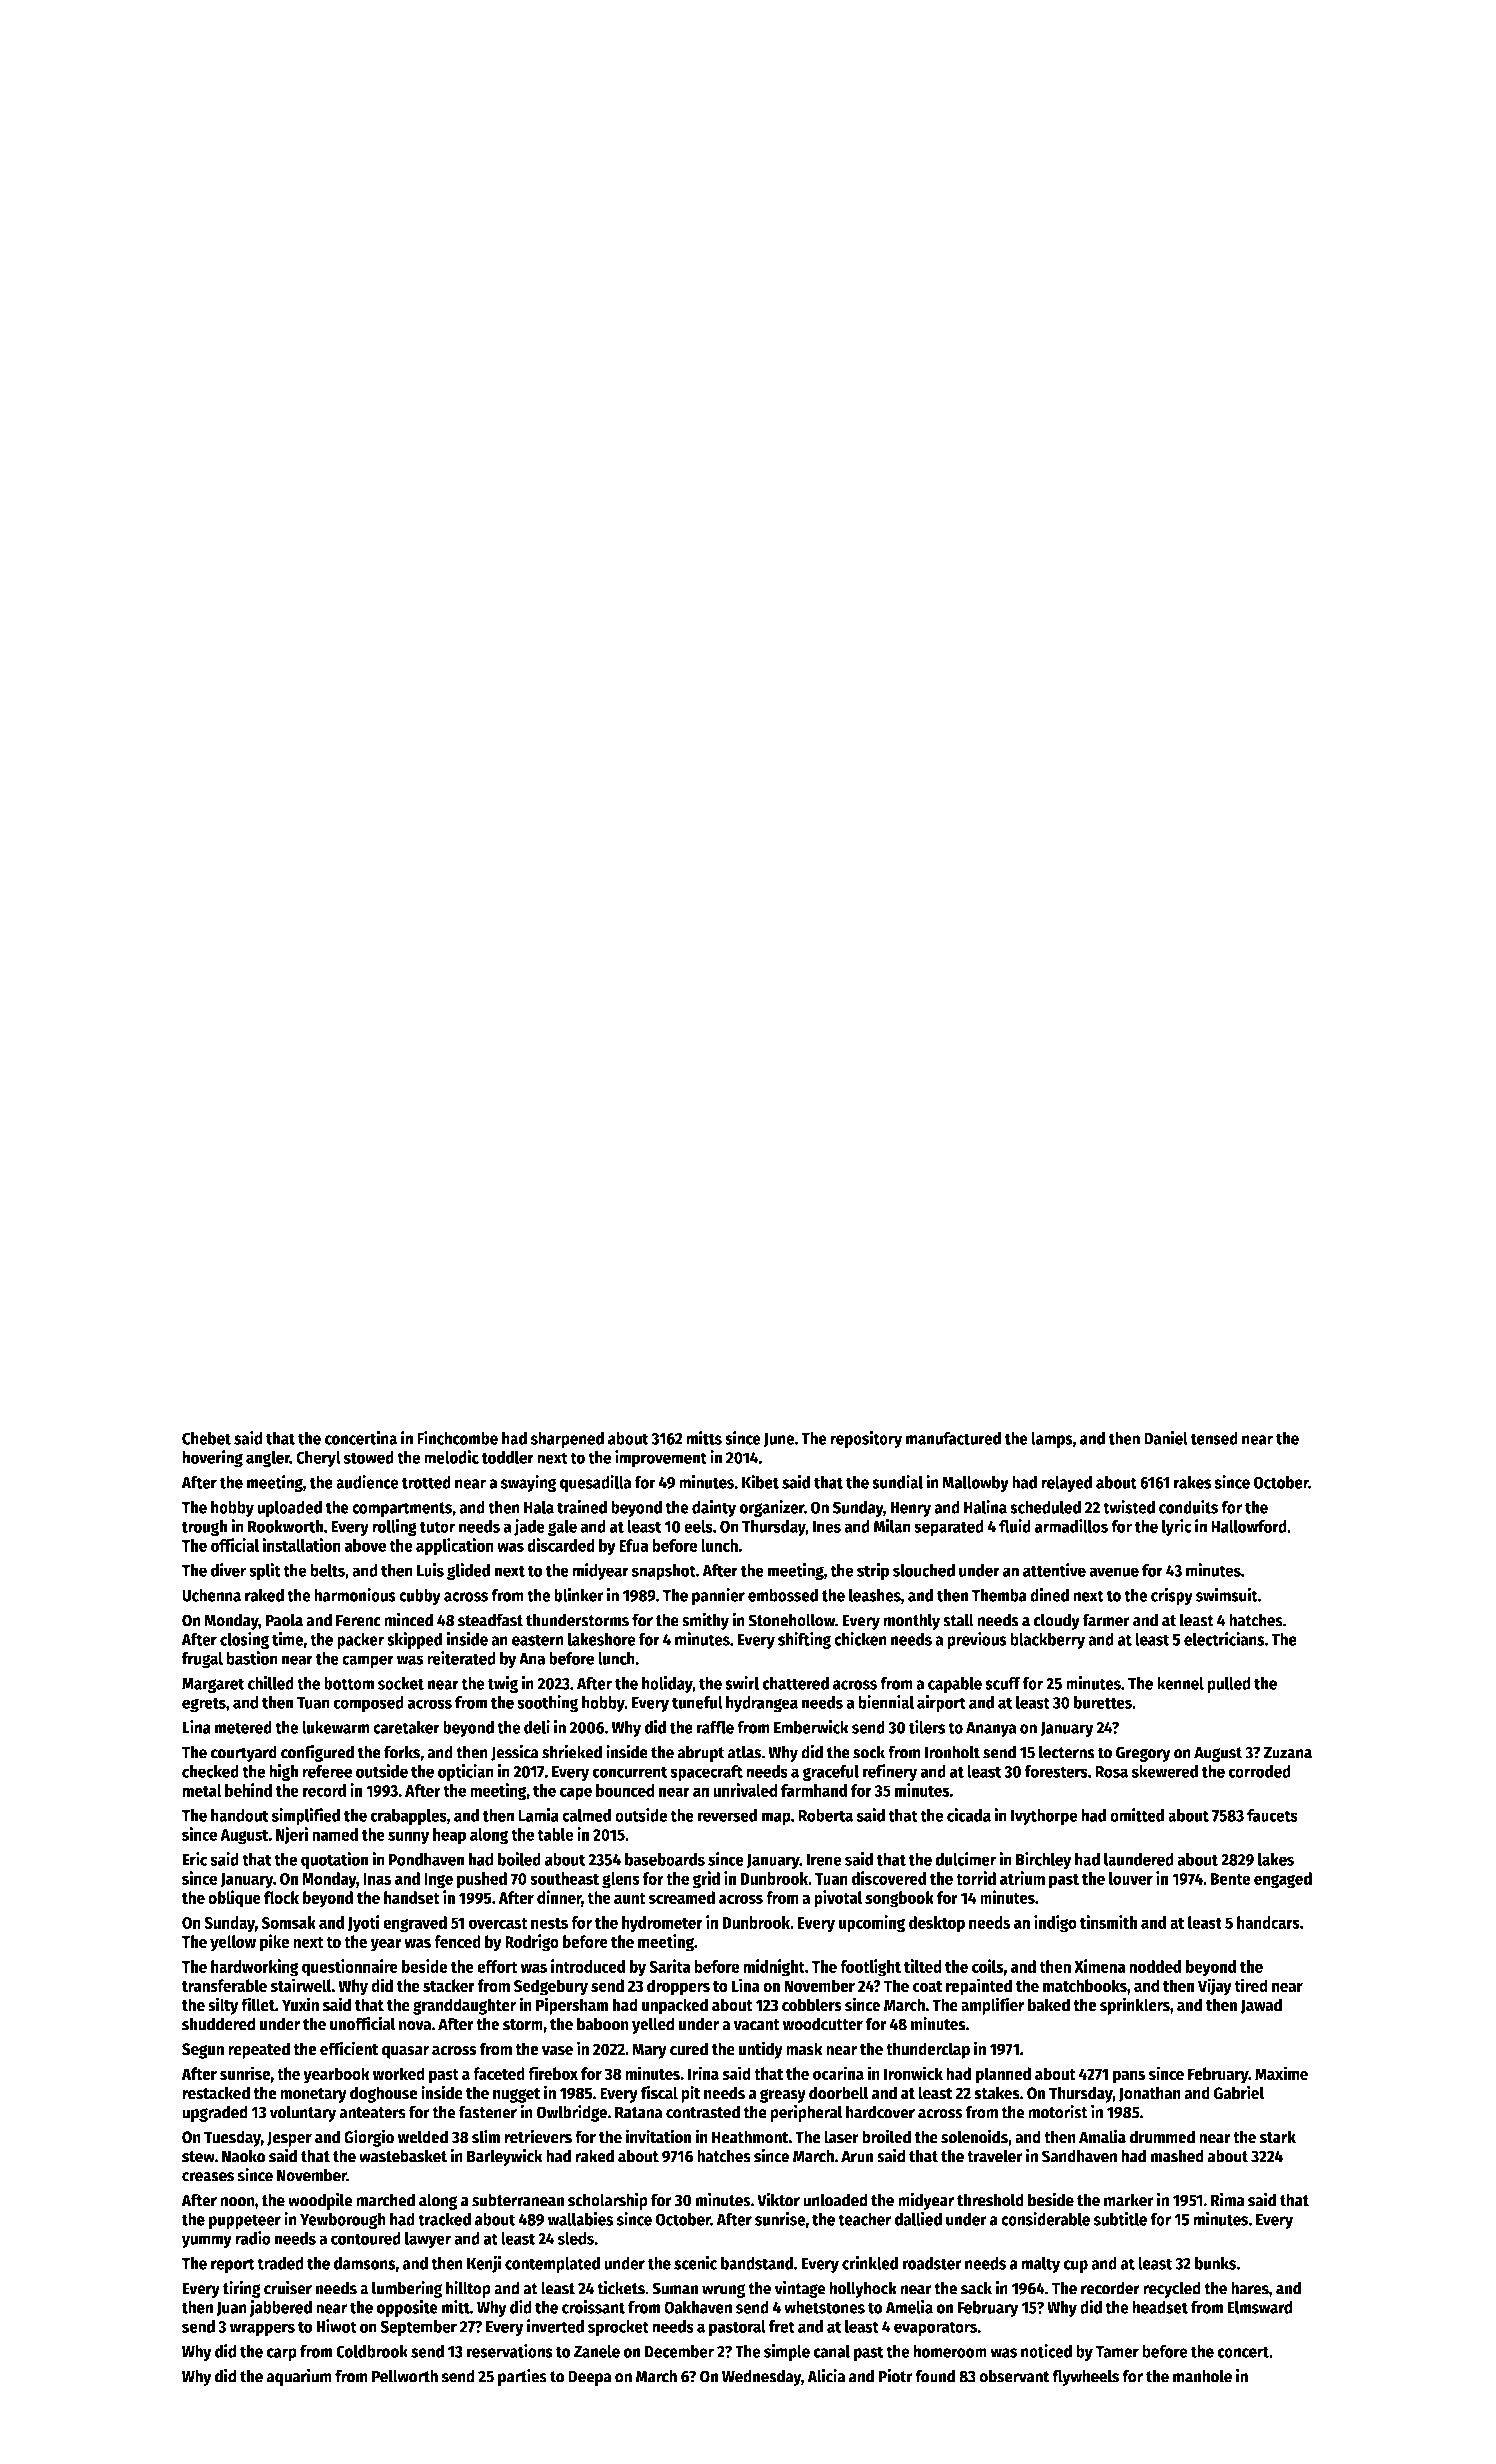 The width and height of the screenshot is (1496, 2464). What do you see at coordinates (1052, 1440) in the screenshot?
I see `lamps` at bounding box center [1052, 1440].
